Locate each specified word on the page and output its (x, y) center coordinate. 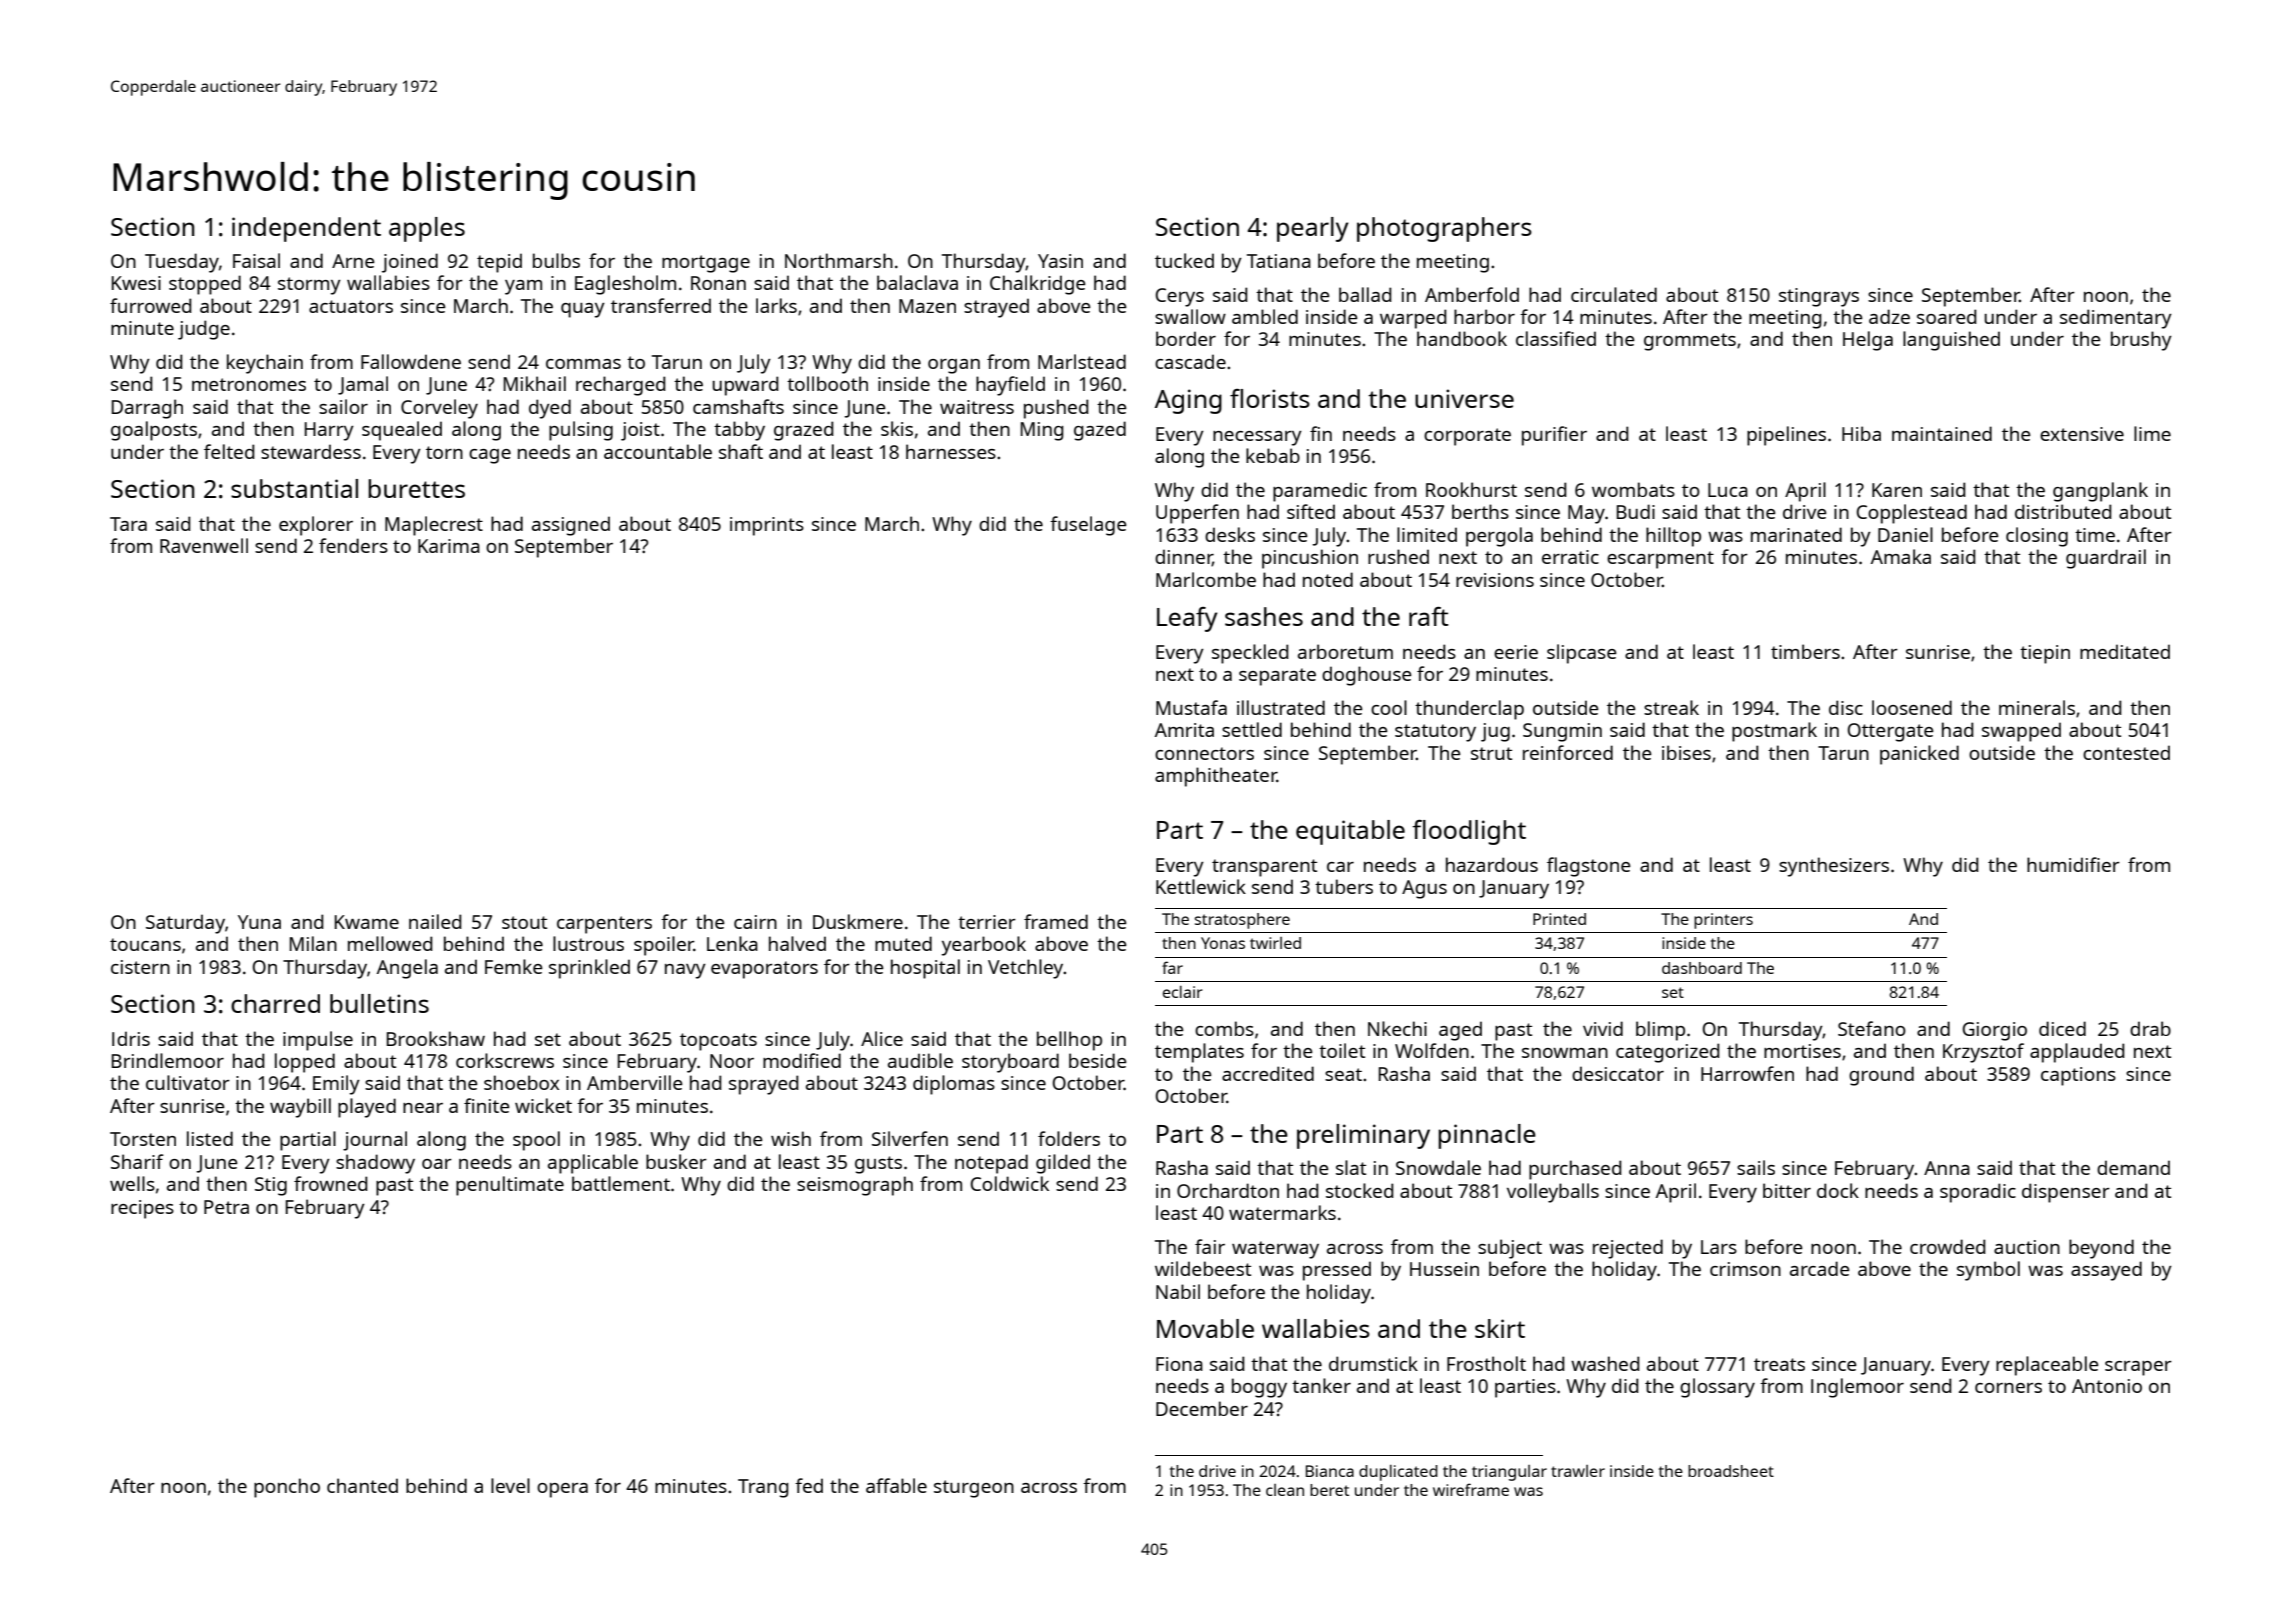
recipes (142, 1209)
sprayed (764, 1085)
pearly (1313, 229)
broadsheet (1731, 1471)
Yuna (259, 922)
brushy (2141, 341)
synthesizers (1834, 867)
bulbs (556, 260)
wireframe (1471, 1489)
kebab (1273, 455)
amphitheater (1216, 777)
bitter (1787, 1190)
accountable (658, 451)
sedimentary (2116, 319)
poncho (287, 1488)
